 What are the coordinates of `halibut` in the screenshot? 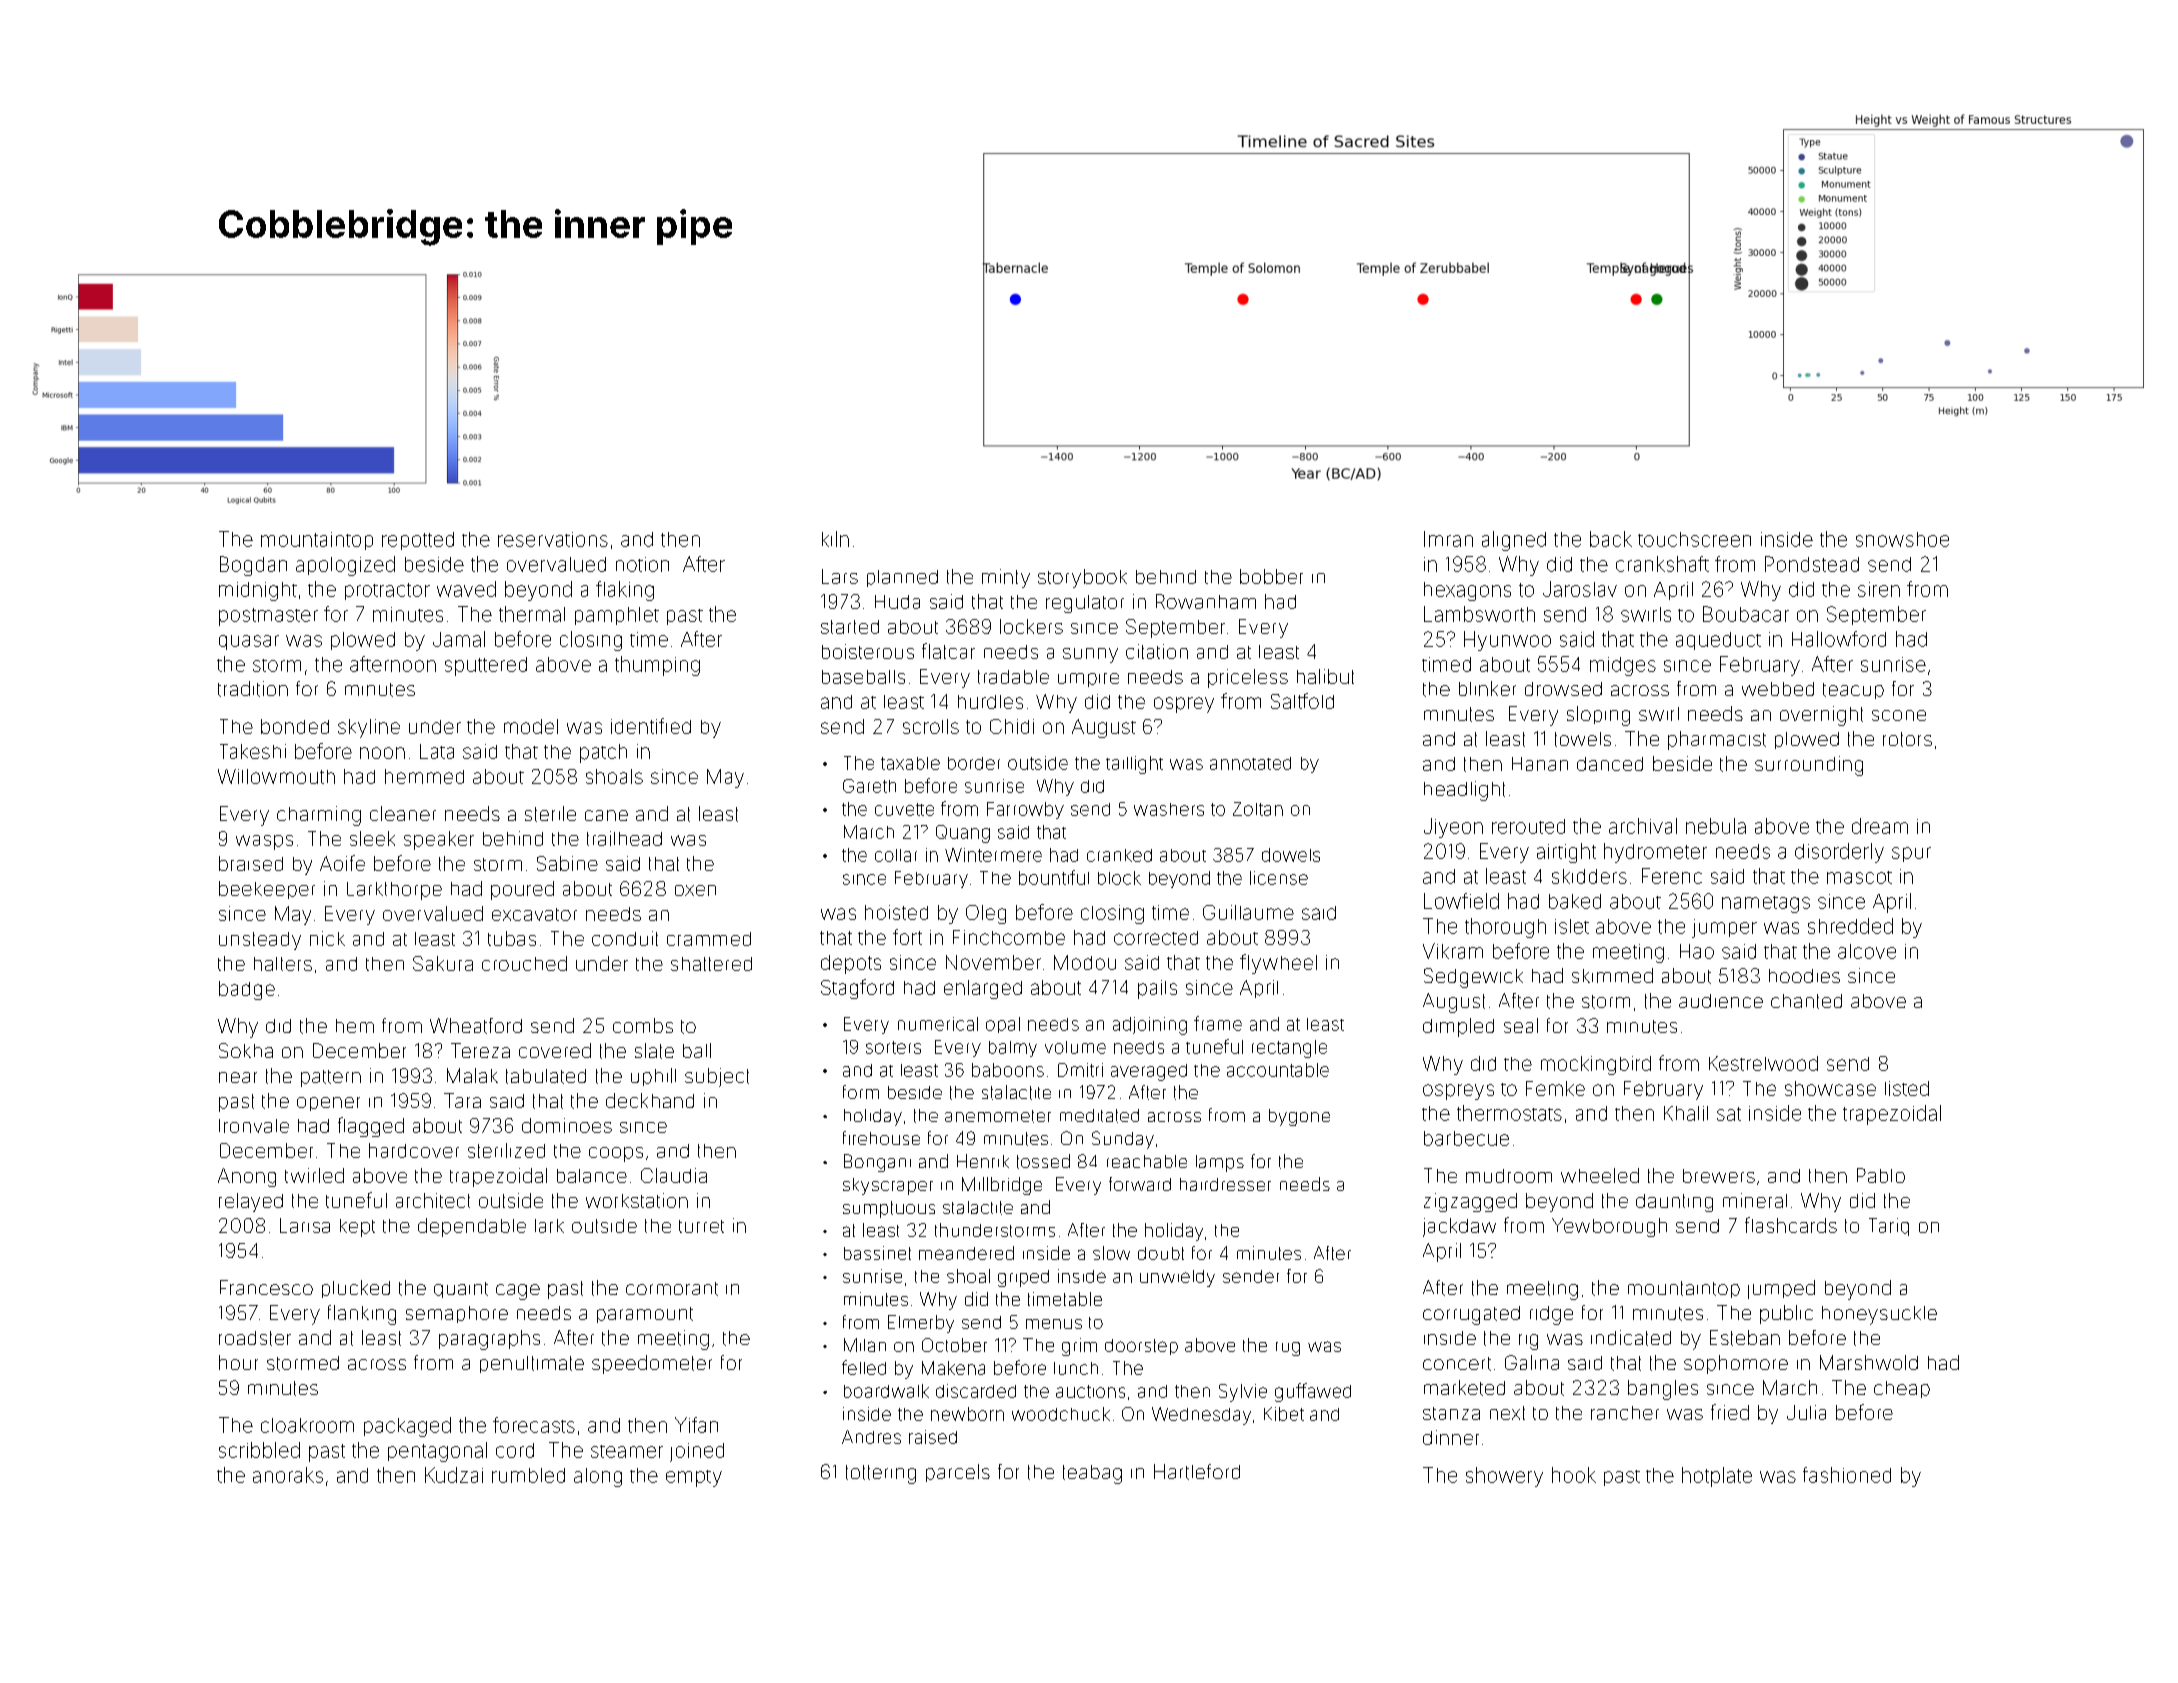 It's located at (1325, 676).
